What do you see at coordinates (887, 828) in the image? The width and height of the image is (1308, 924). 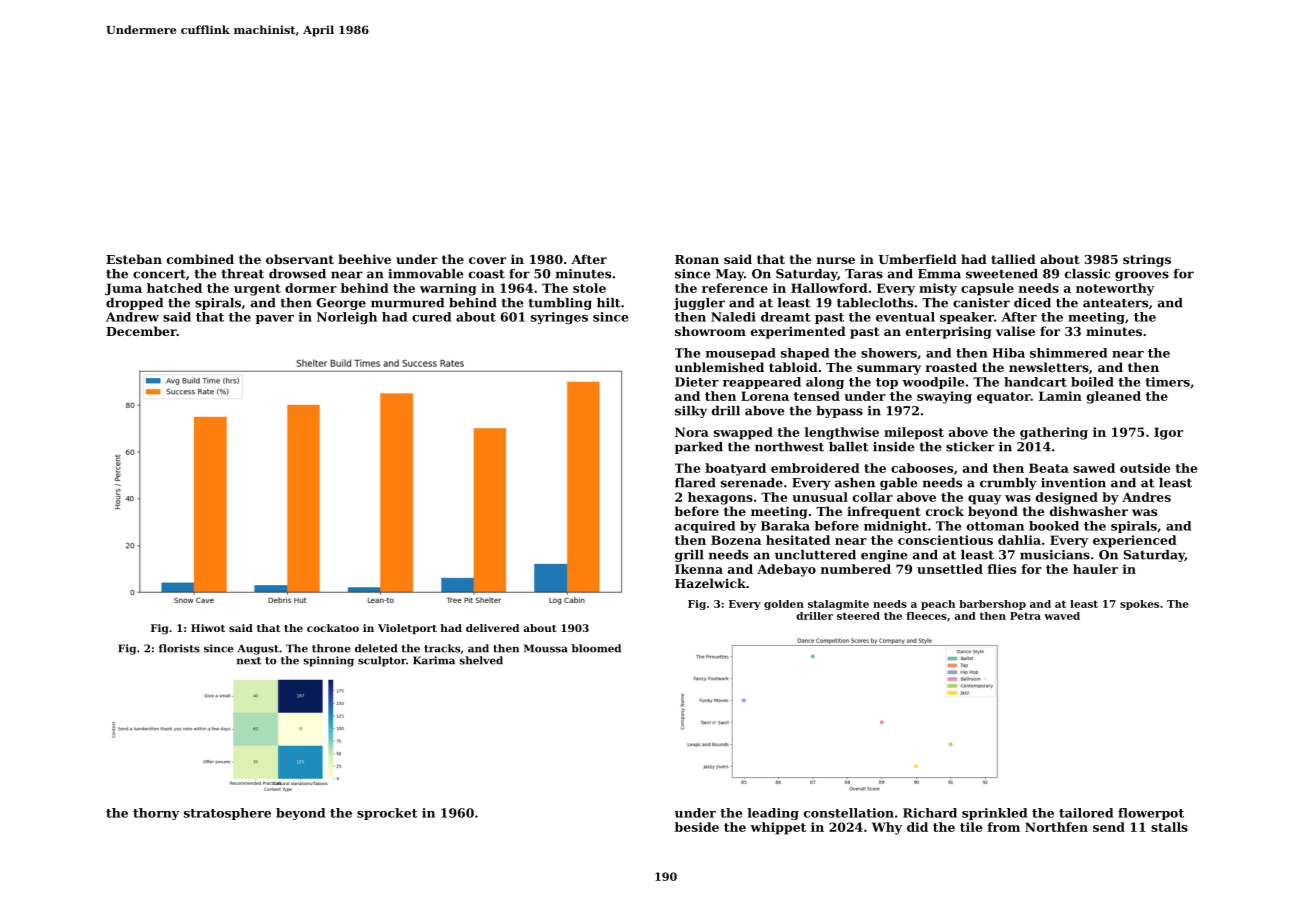 I see `Why` at bounding box center [887, 828].
